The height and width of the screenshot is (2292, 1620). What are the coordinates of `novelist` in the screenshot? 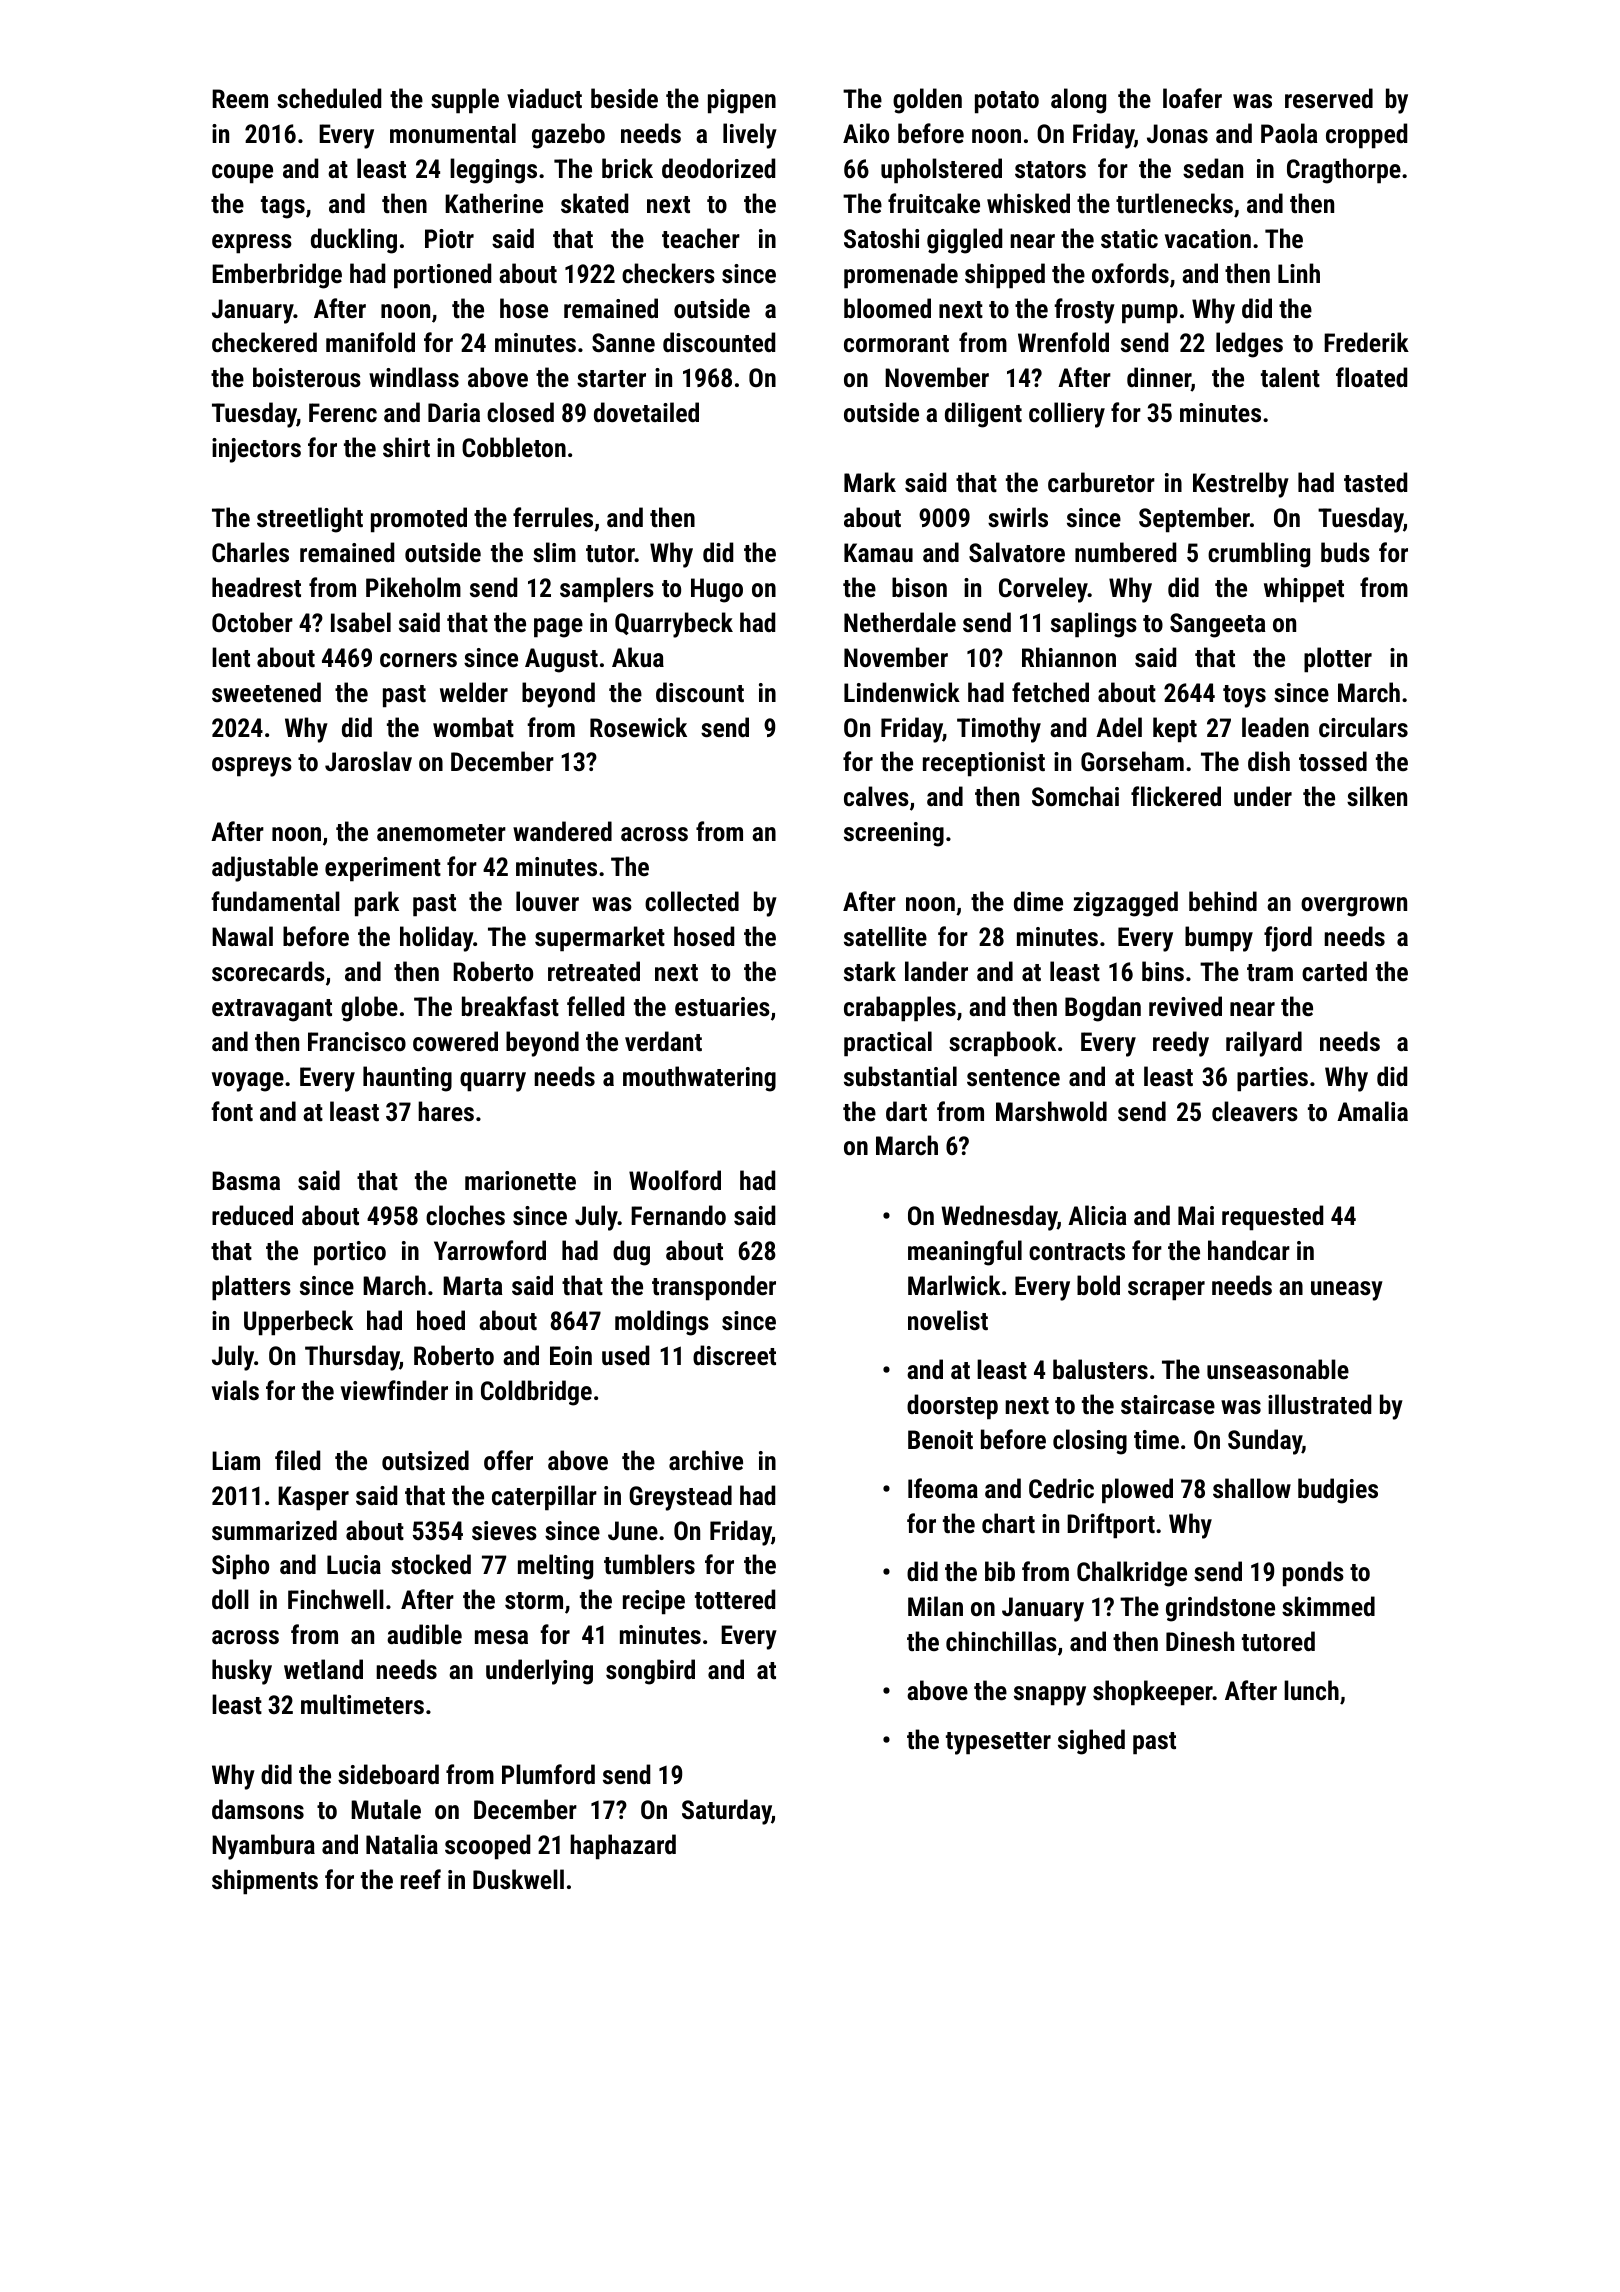 It's located at (948, 1320).
